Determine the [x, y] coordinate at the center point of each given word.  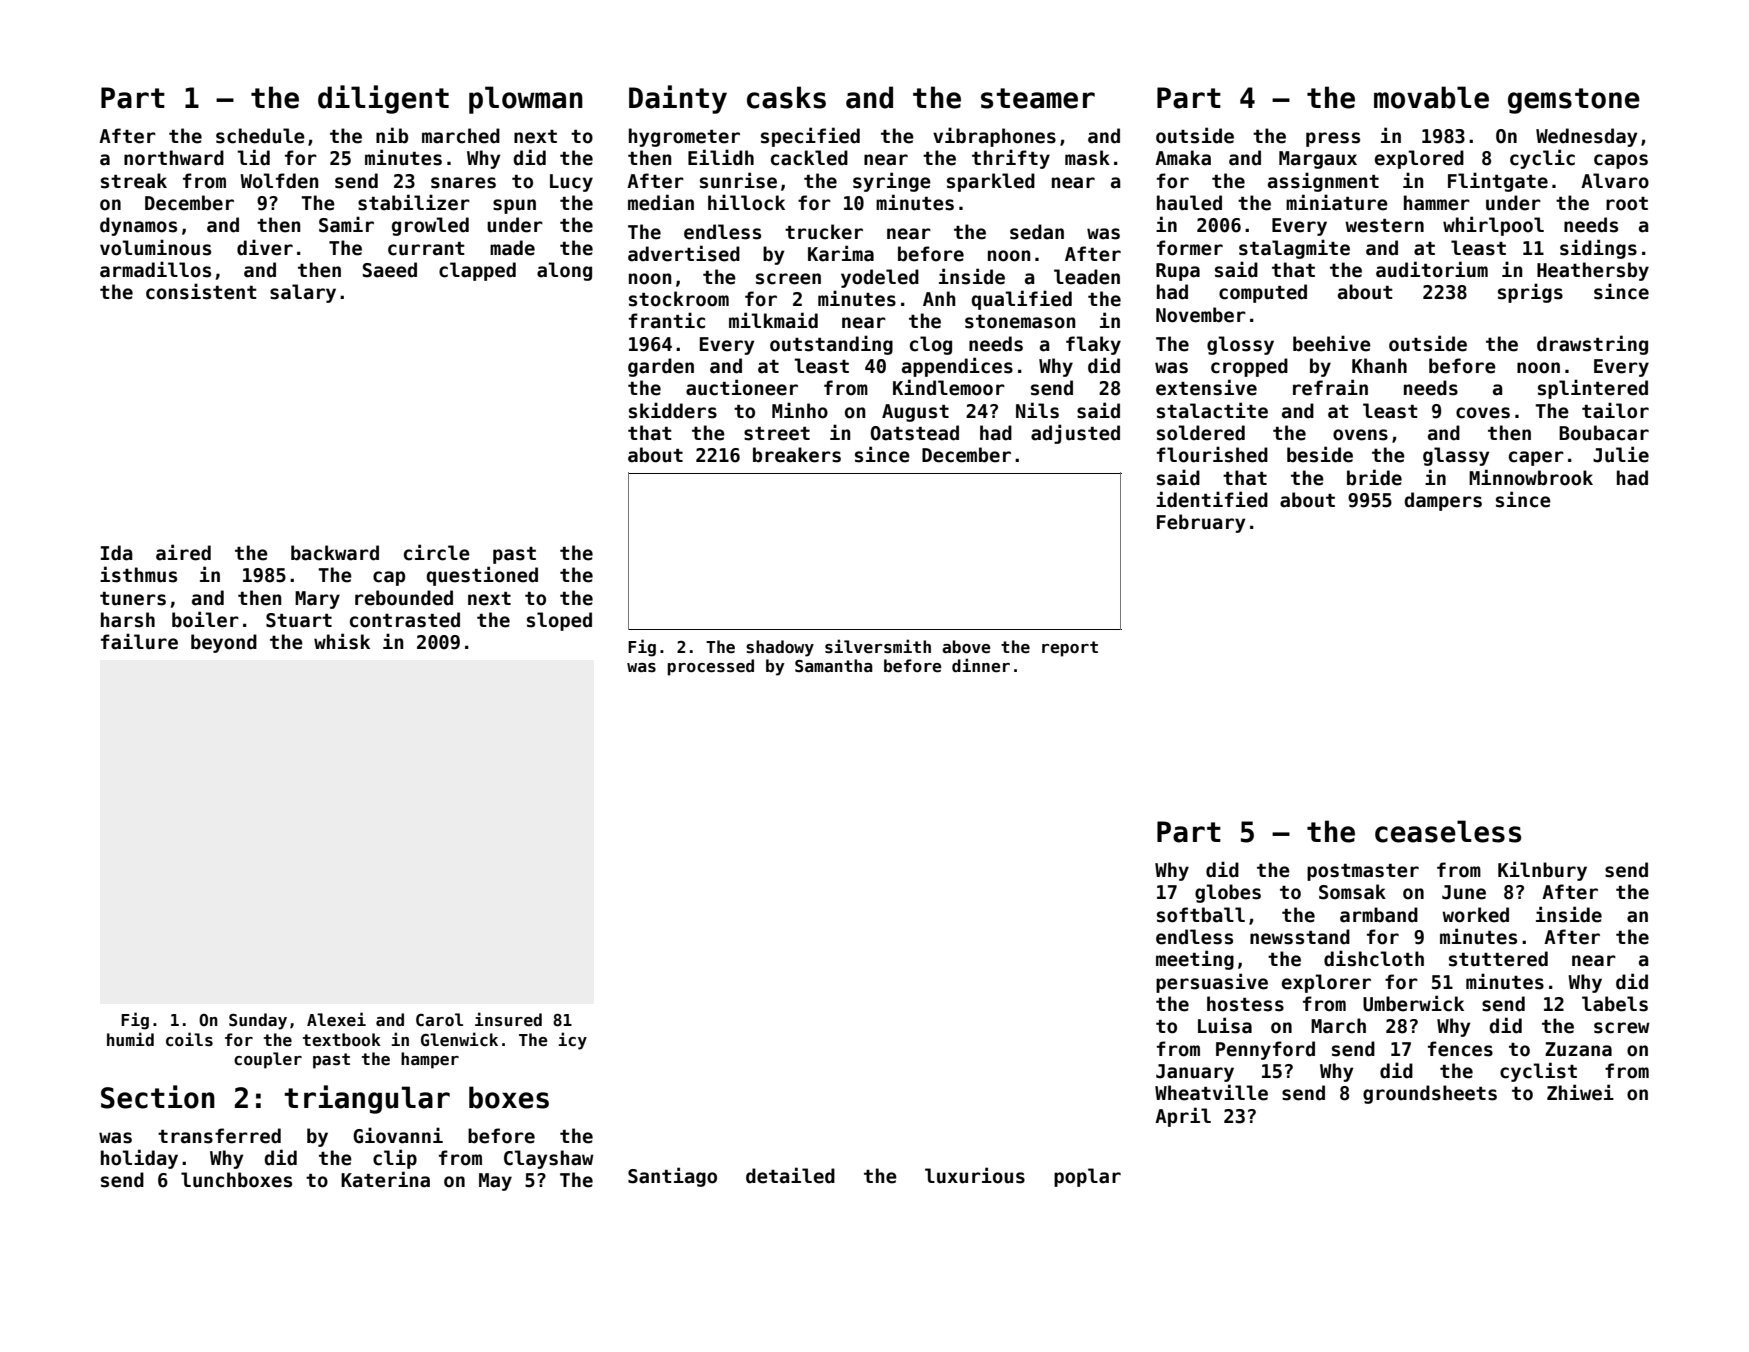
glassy [1456, 456]
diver [265, 247]
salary [303, 293]
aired [183, 552]
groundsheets [1430, 1094]
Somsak [1352, 892]
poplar [1087, 1177]
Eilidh [721, 157]
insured [508, 1019]
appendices [957, 367]
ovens [1360, 435]
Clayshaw [549, 1159]
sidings [1598, 249]
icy [572, 1041]
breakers [797, 455]
